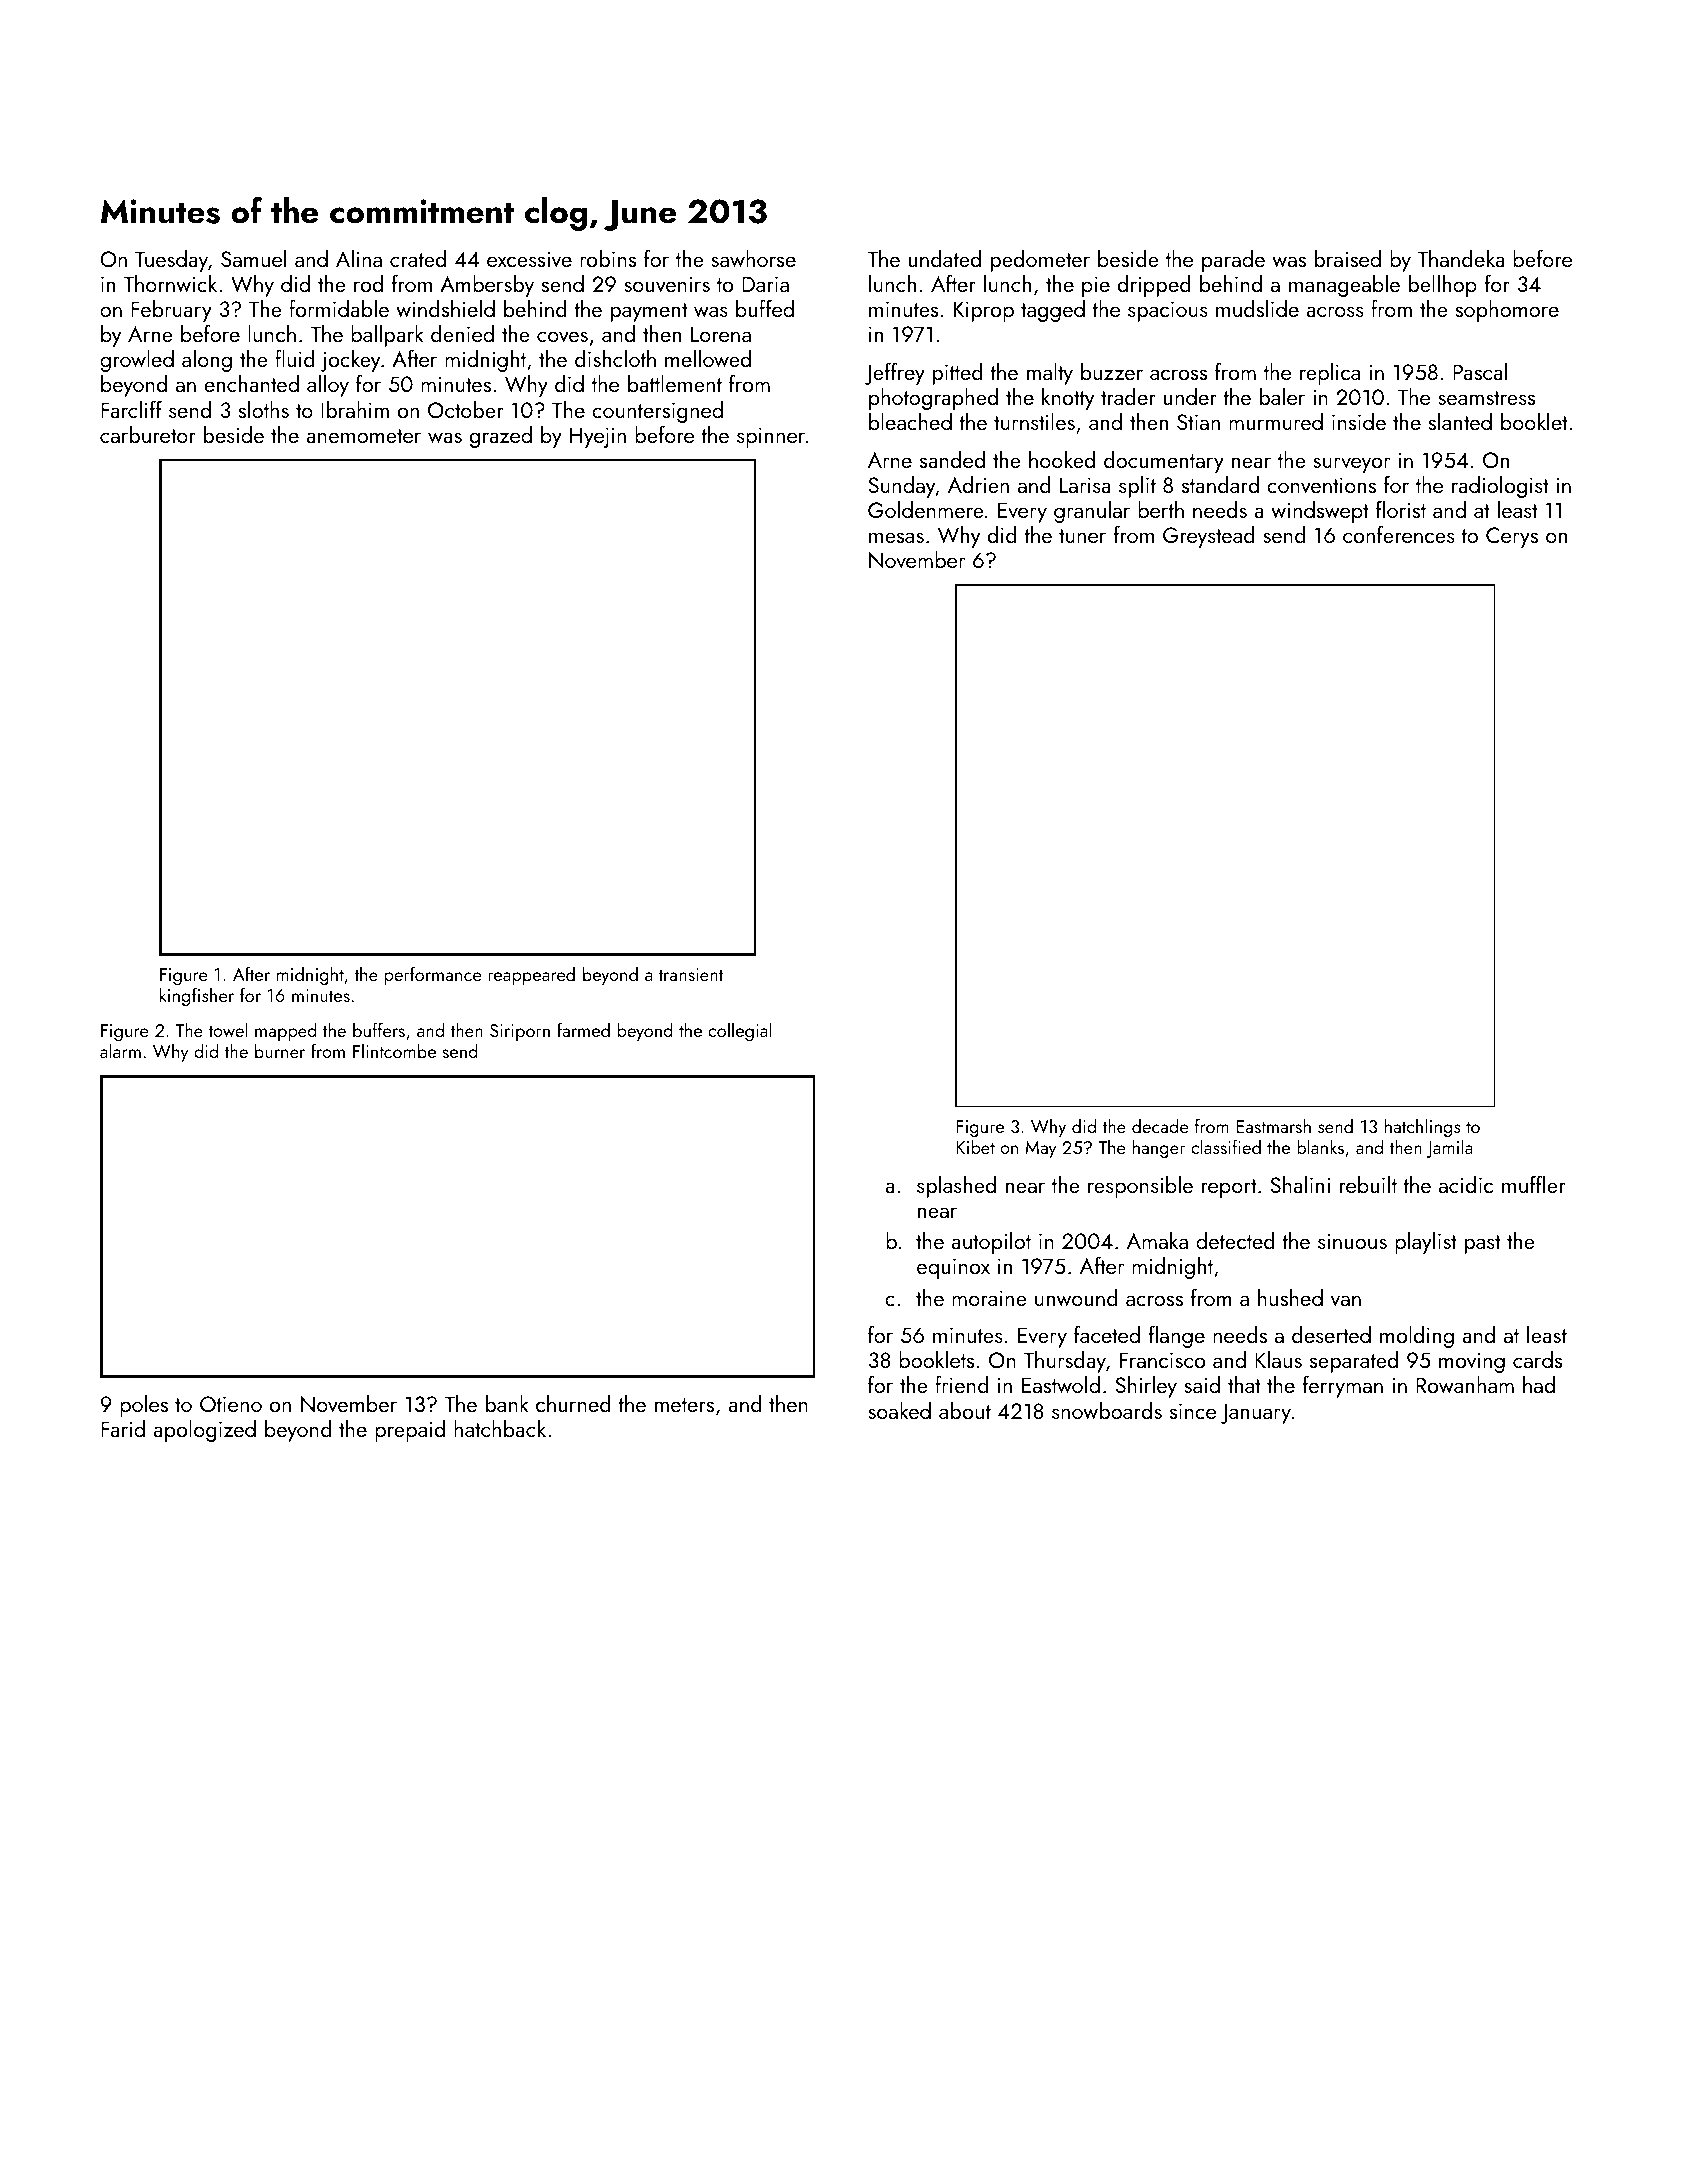  I want to click on performance, so click(433, 975).
